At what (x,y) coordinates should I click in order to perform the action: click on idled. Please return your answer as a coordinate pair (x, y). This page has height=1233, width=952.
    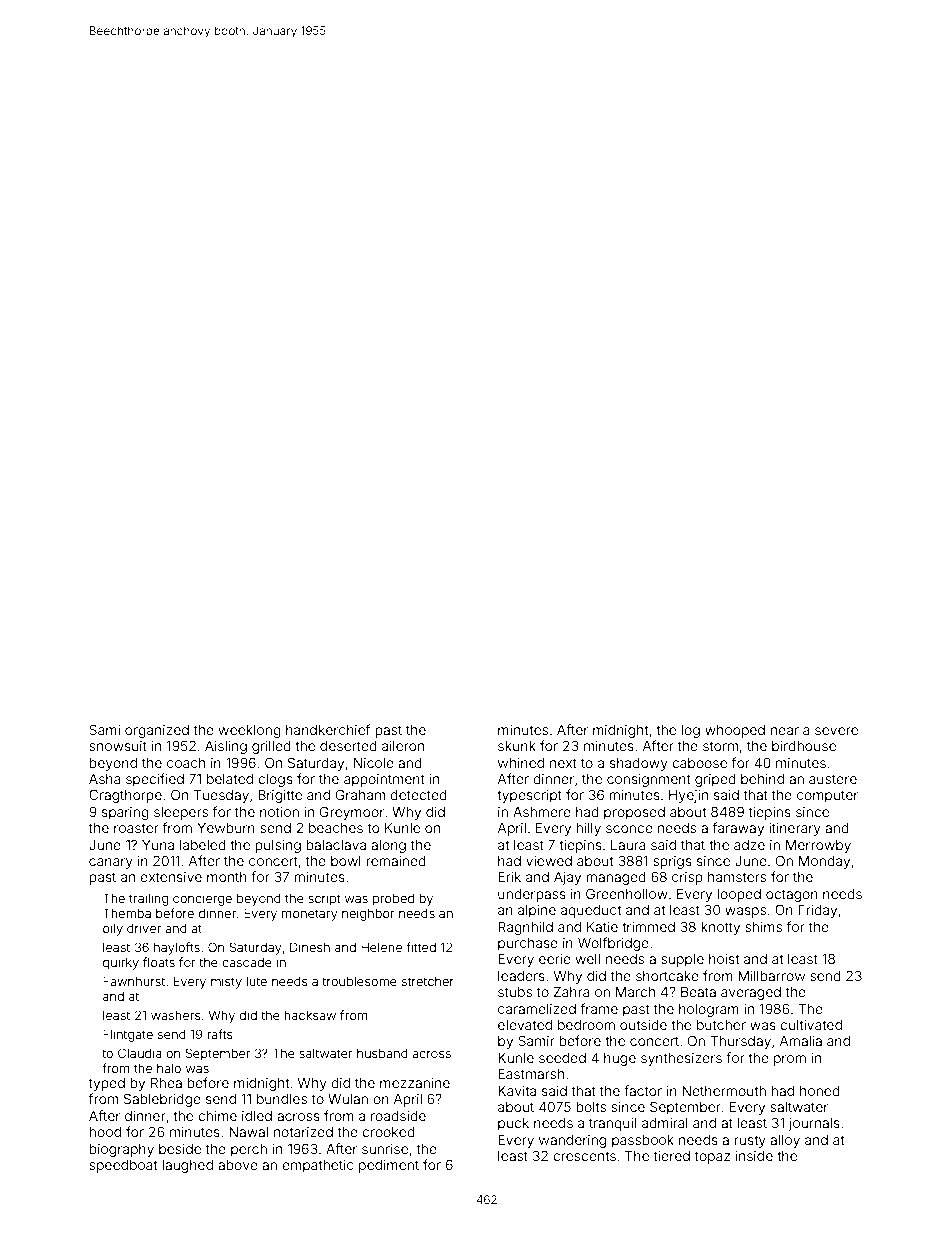
    Looking at the image, I should click on (257, 1116).
